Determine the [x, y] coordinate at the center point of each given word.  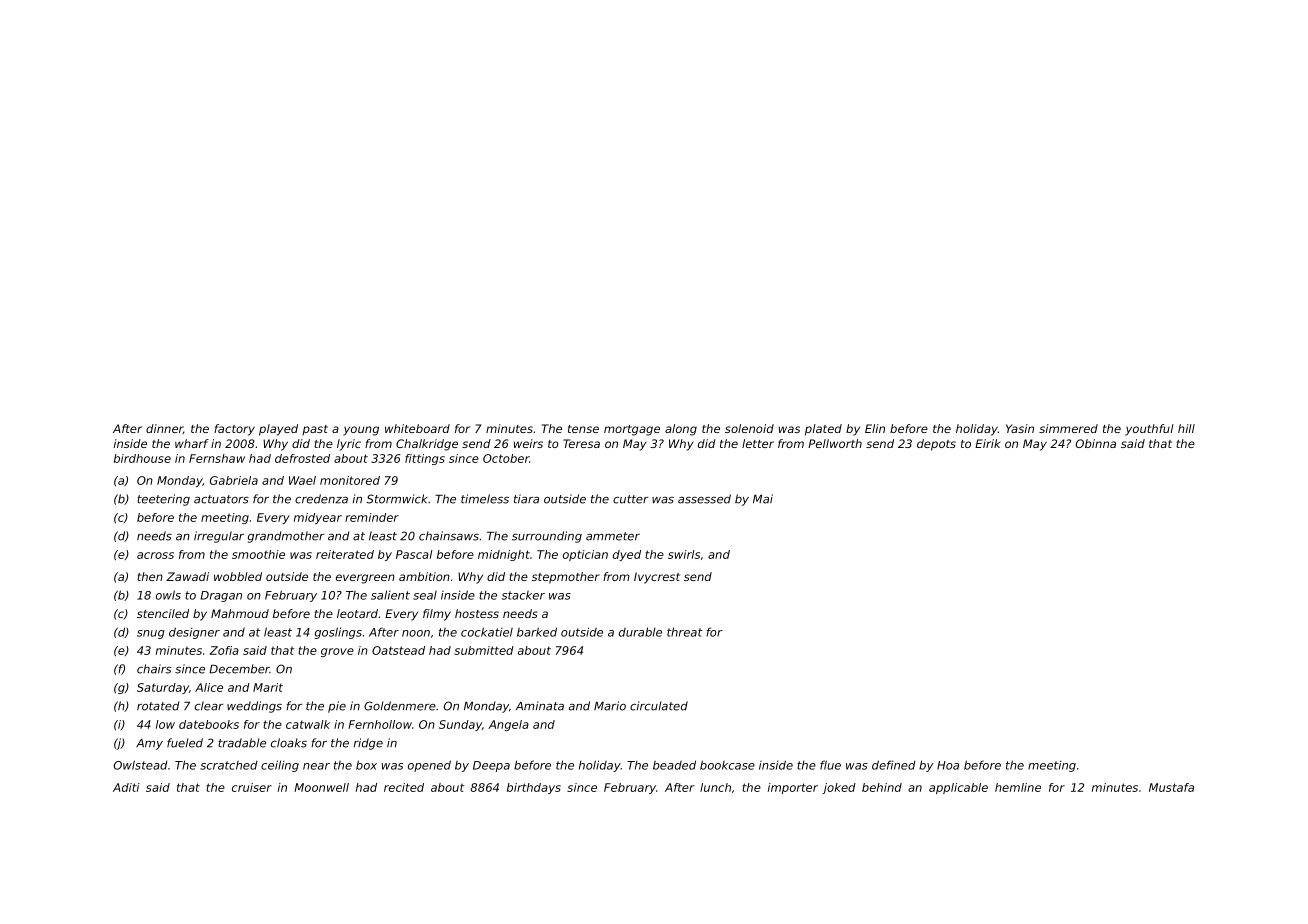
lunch [715, 787]
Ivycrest [657, 578]
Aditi [126, 787]
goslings [338, 633]
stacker [523, 595]
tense [583, 429]
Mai [763, 499]
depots [936, 445]
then [150, 576]
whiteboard [417, 428]
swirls [684, 554]
